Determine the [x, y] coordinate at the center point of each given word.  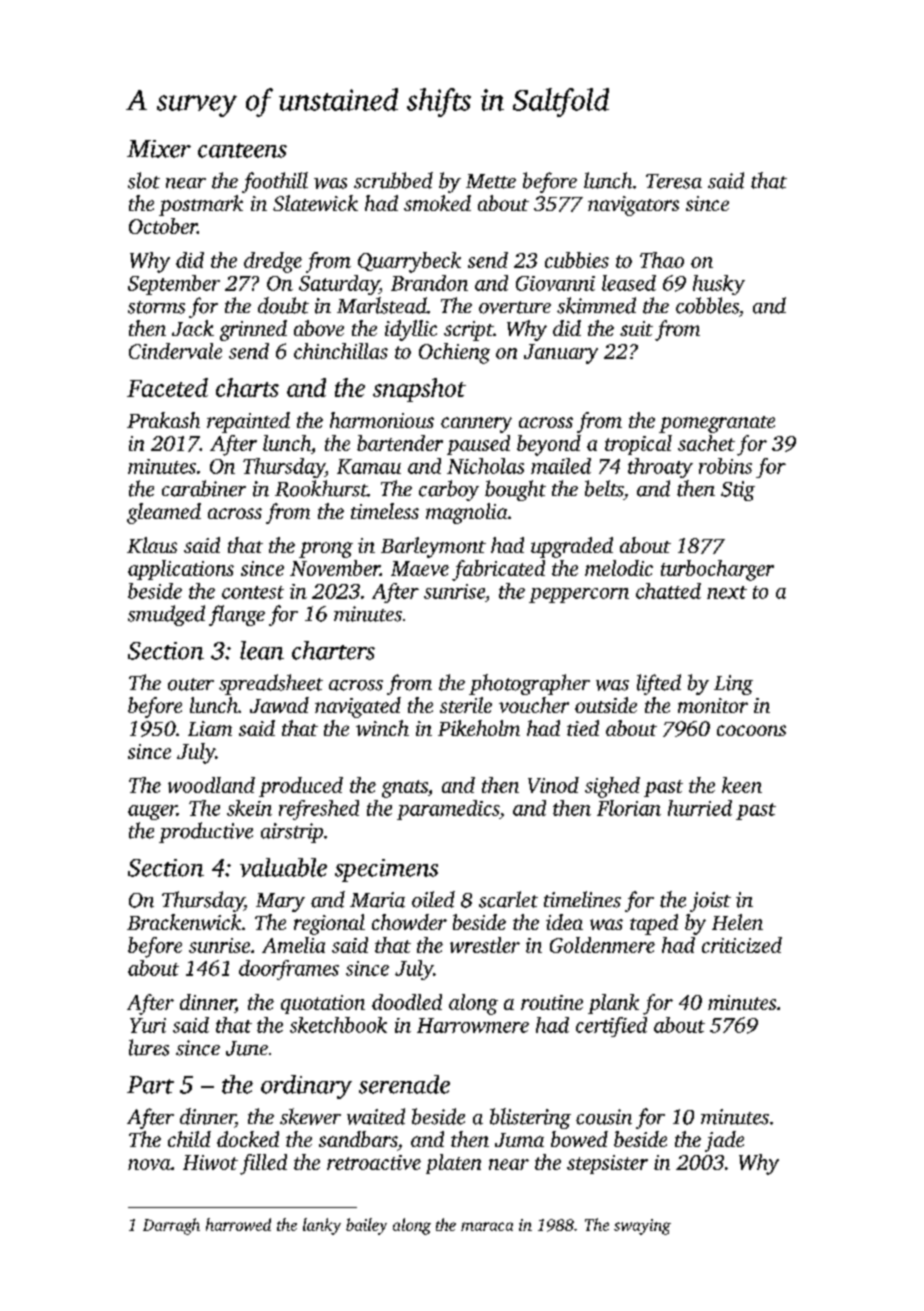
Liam [210, 728]
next [727, 592]
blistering [530, 1118]
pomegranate [717, 424]
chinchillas [341, 351]
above [319, 328]
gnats [405, 789]
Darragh [171, 1226]
